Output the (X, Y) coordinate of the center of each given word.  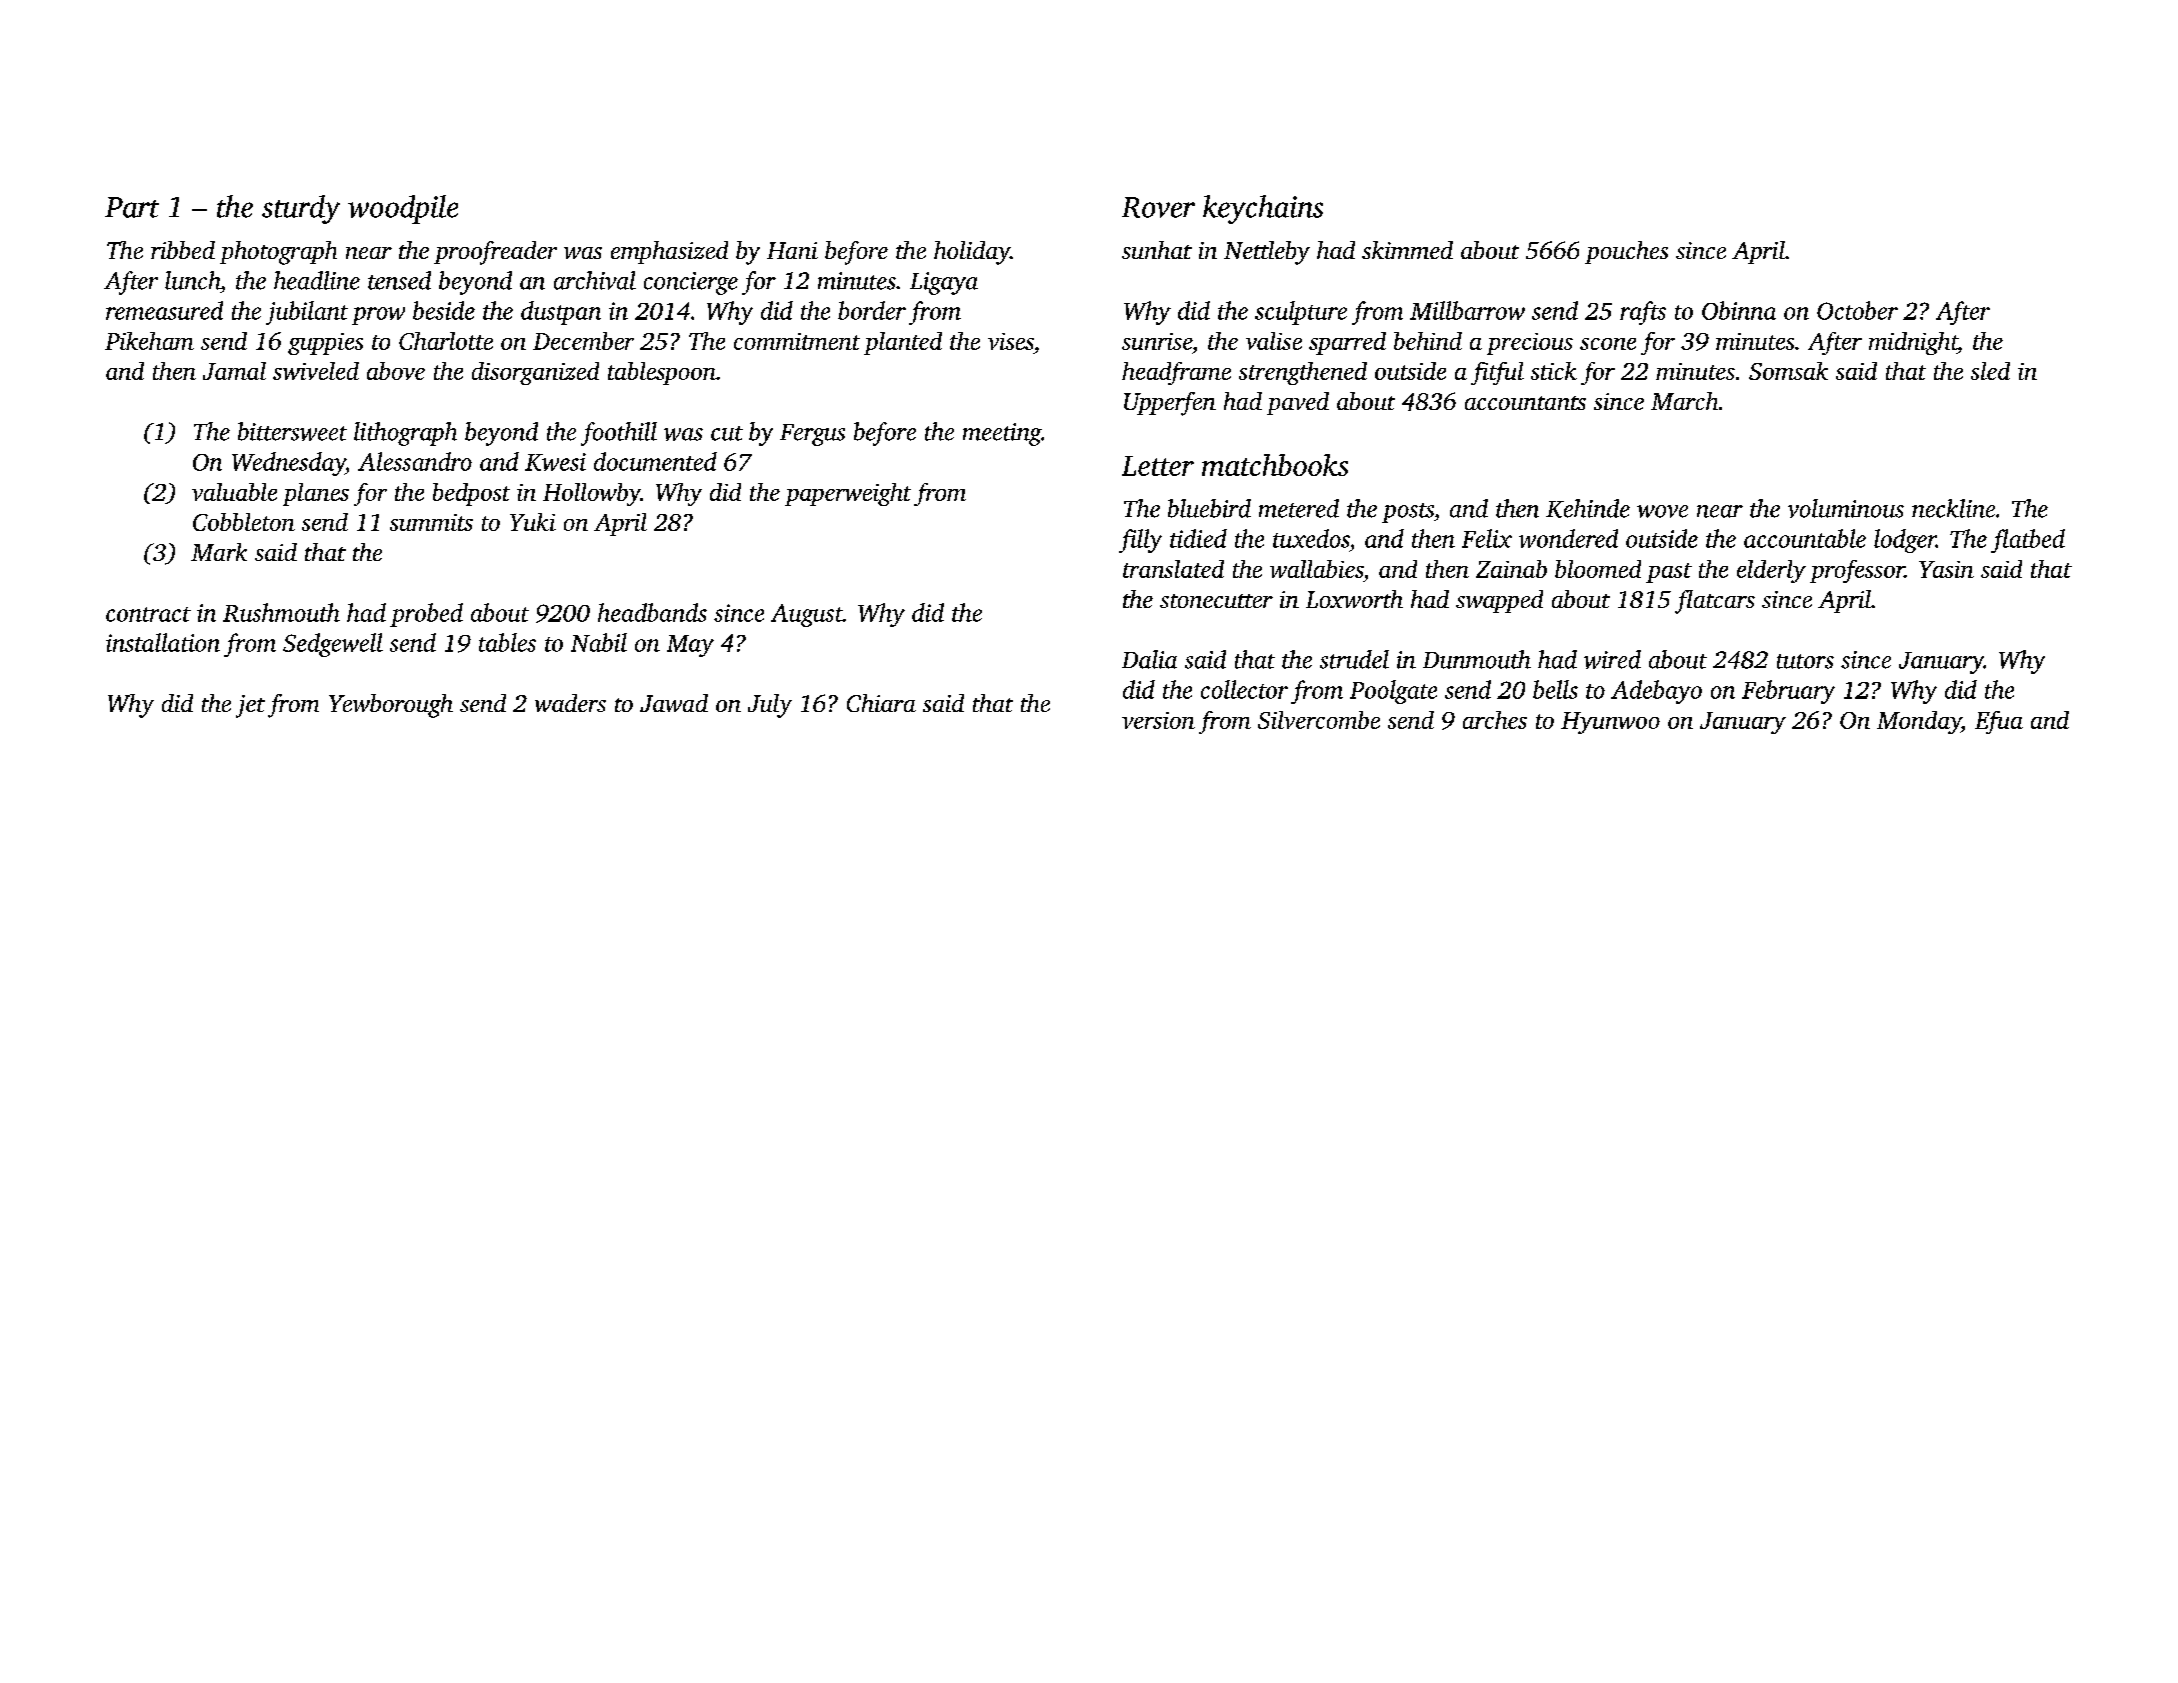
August (807, 615)
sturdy (301, 209)
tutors (1805, 661)
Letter (1158, 466)
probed (426, 615)
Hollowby (592, 494)
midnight (1913, 343)
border (872, 310)
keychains (1263, 209)
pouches (1626, 252)
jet (250, 706)
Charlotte (446, 341)
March (1684, 401)
